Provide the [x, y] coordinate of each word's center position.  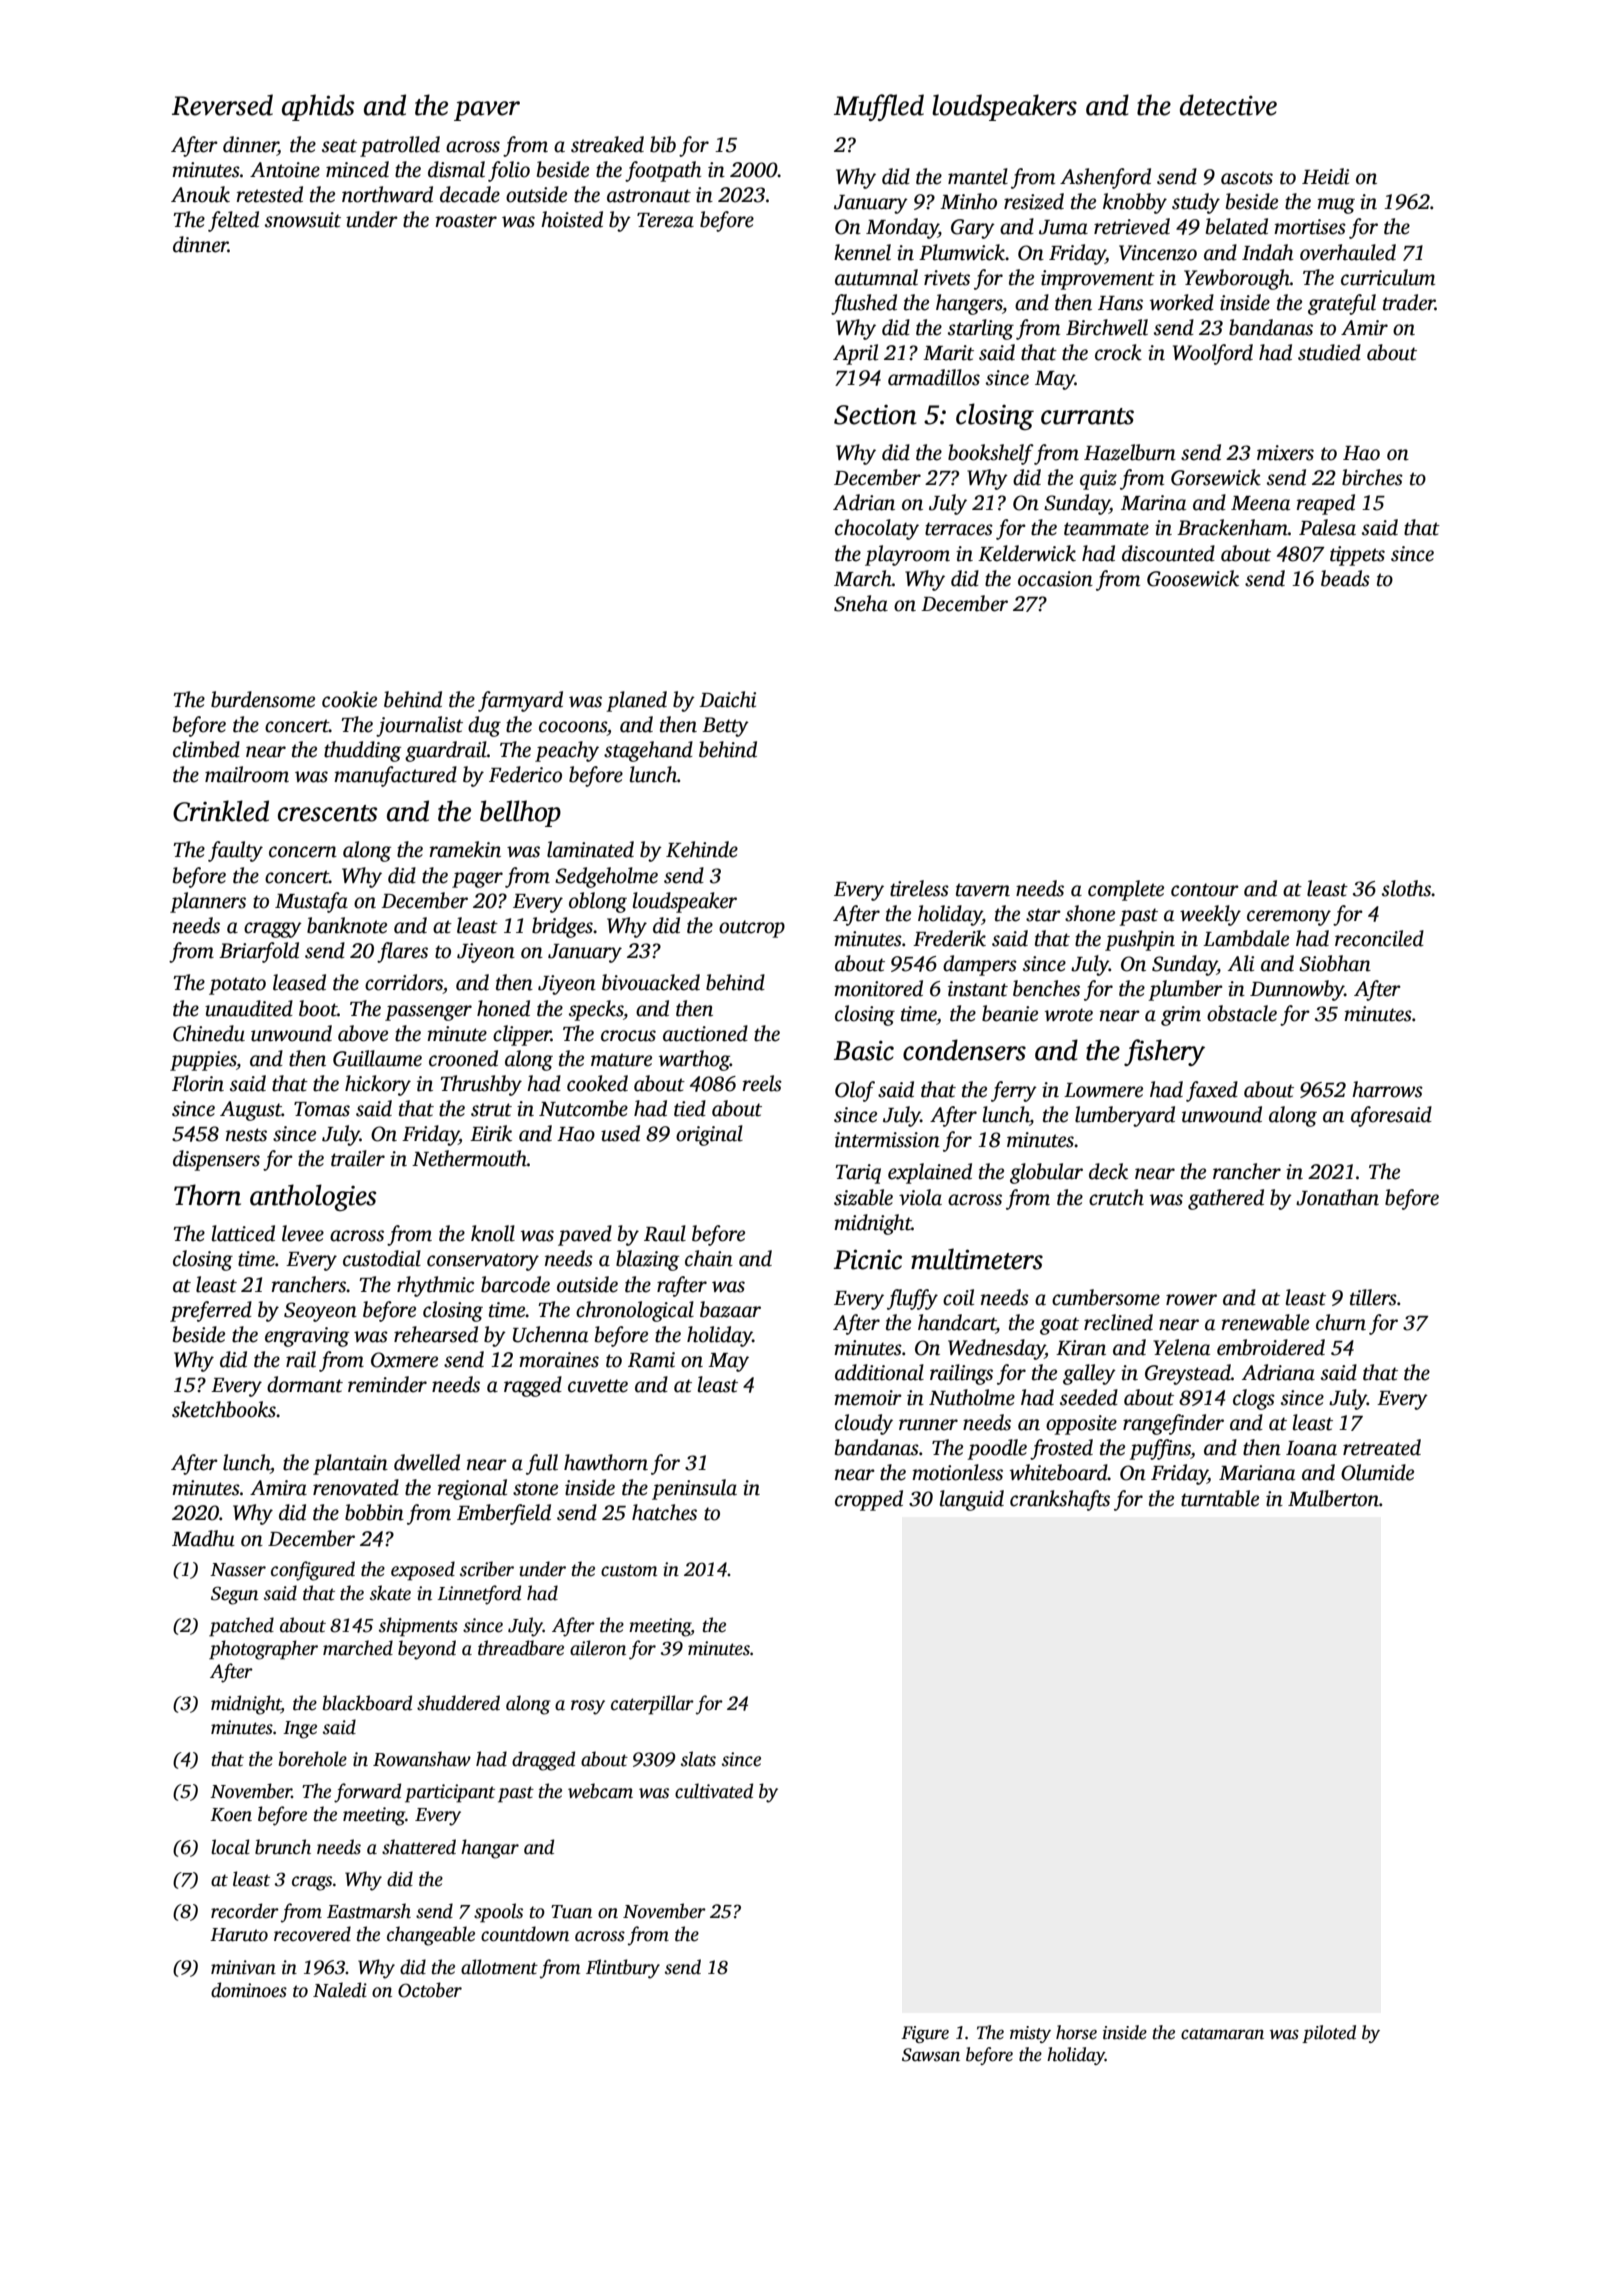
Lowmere [1103, 1090]
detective [1228, 105]
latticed [243, 1233]
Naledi [340, 1990]
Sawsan [931, 2055]
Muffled [879, 107]
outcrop [752, 929]
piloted [1329, 2034]
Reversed [222, 105]
